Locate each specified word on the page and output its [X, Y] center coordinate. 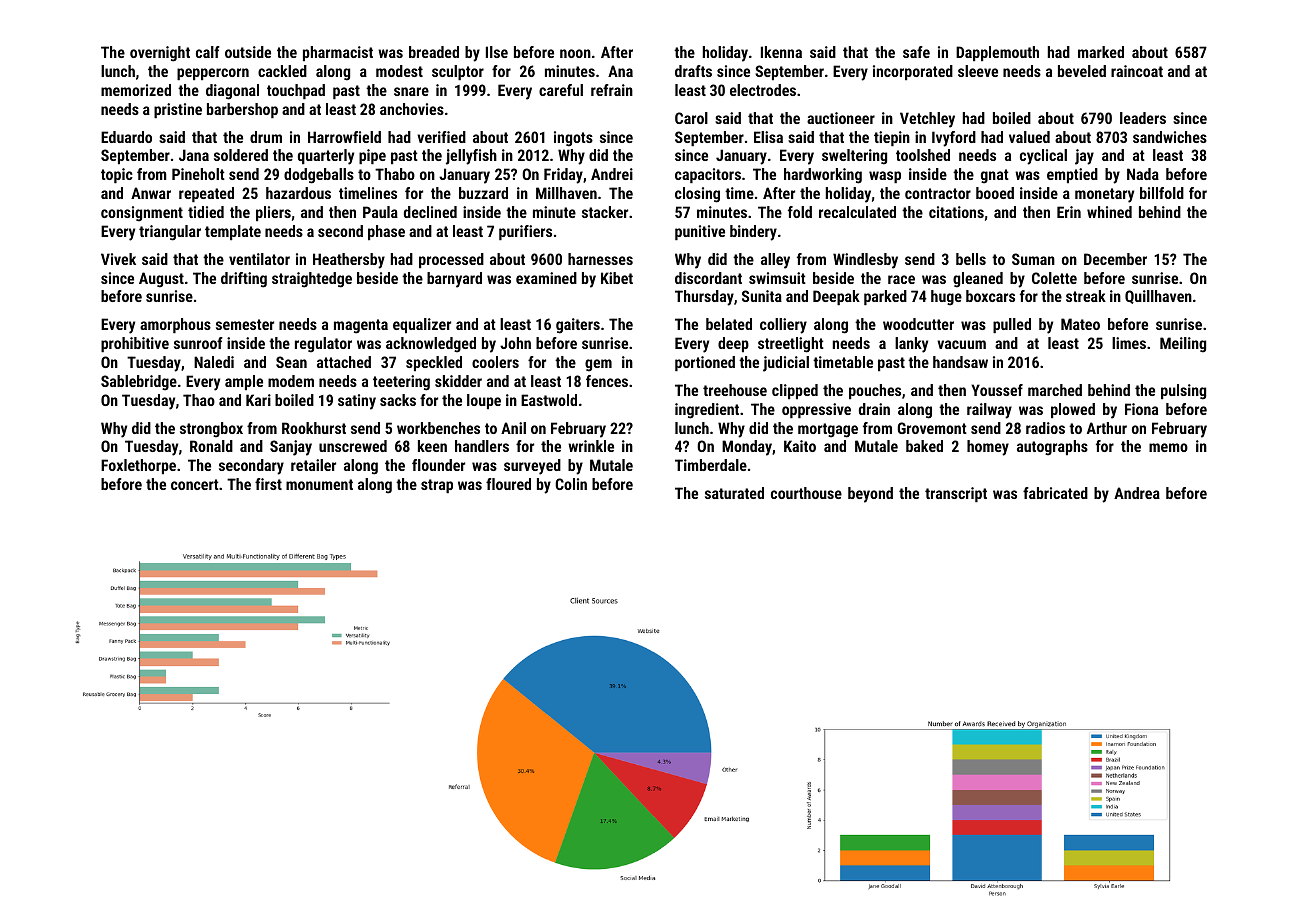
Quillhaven [1158, 297]
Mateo [1080, 324]
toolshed [923, 155]
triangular [170, 233]
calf [208, 52]
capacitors [708, 175]
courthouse [806, 493]
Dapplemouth [997, 53]
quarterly [326, 157]
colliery [783, 326]
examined [546, 278]
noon [575, 53]
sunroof [198, 343]
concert [195, 484]
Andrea [1137, 493]
